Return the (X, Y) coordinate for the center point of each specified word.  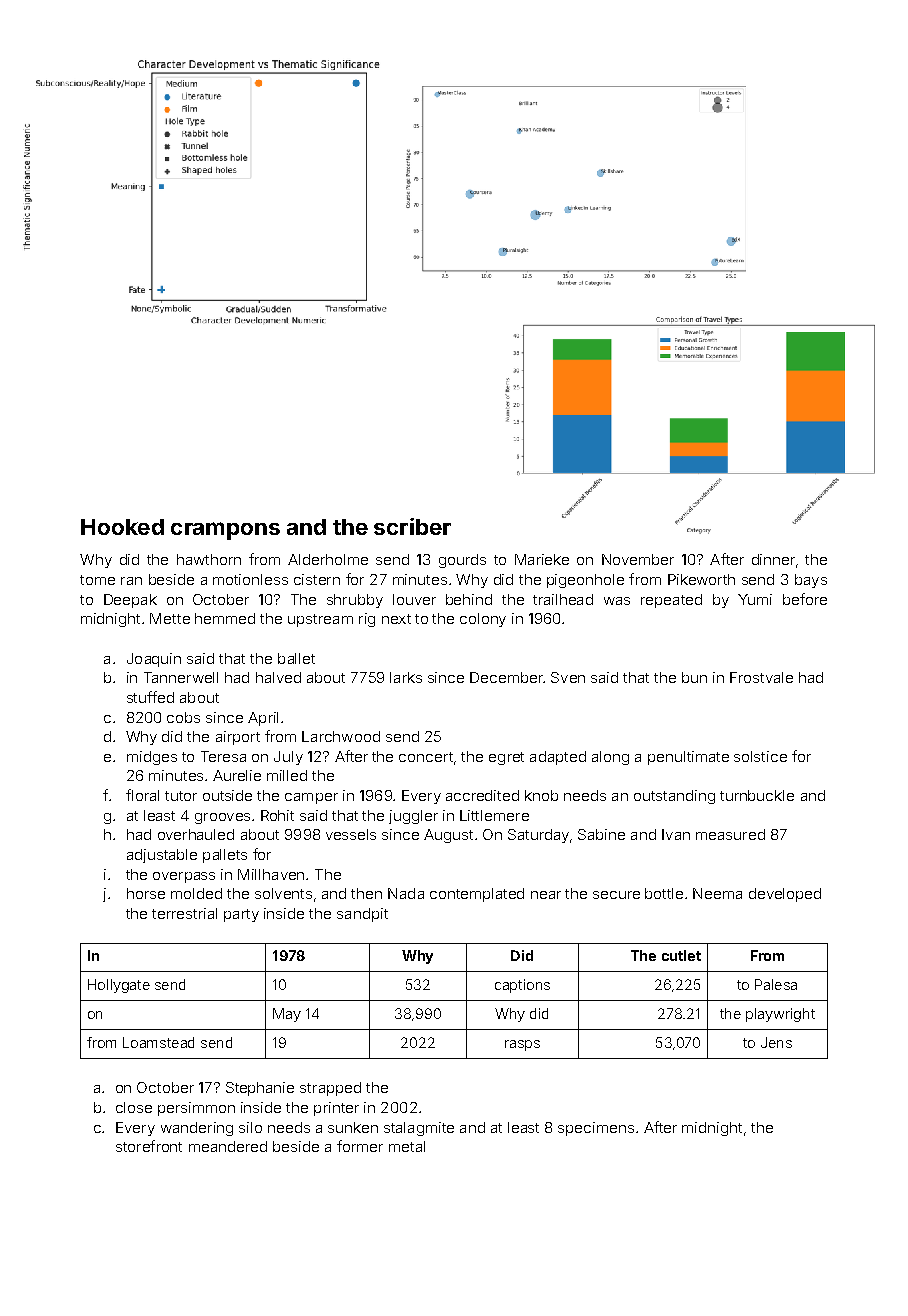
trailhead (563, 599)
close (134, 1107)
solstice (760, 756)
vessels (351, 834)
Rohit (277, 815)
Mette (170, 618)
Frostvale (761, 677)
